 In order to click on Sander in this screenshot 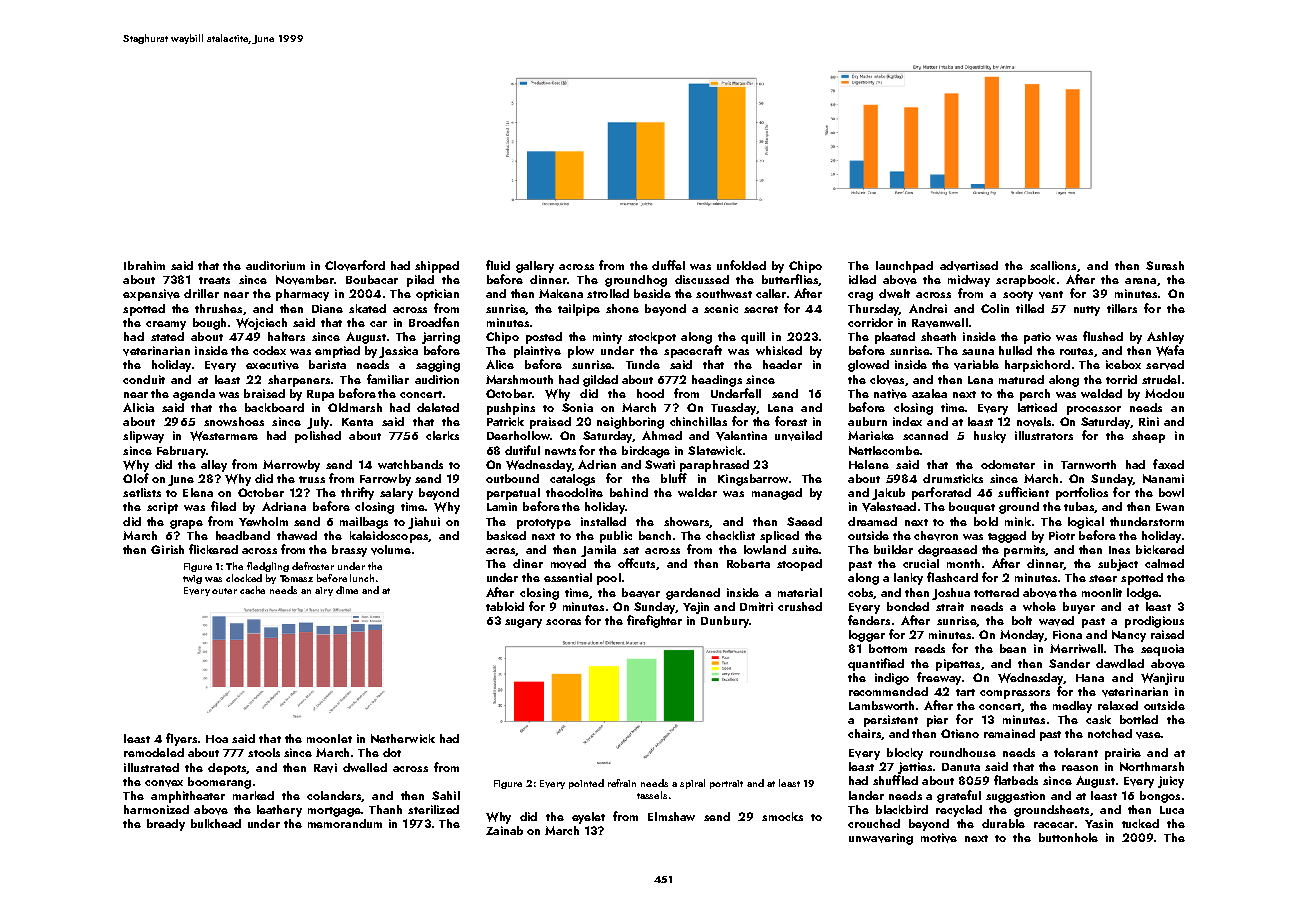, I will do `click(1069, 663)`.
